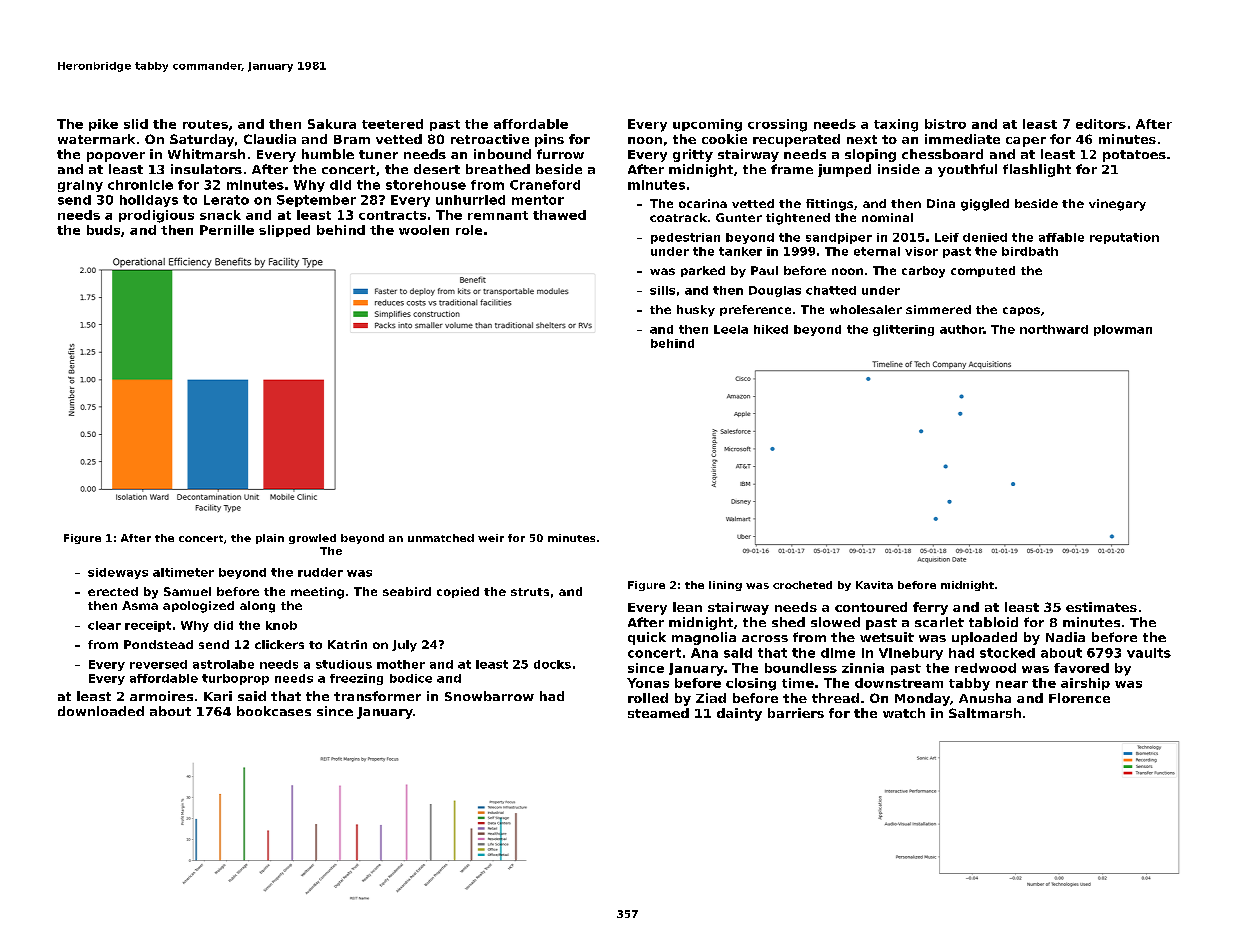 This page has height=952, width=1233. What do you see at coordinates (274, 711) in the page?
I see `bookcases` at bounding box center [274, 711].
